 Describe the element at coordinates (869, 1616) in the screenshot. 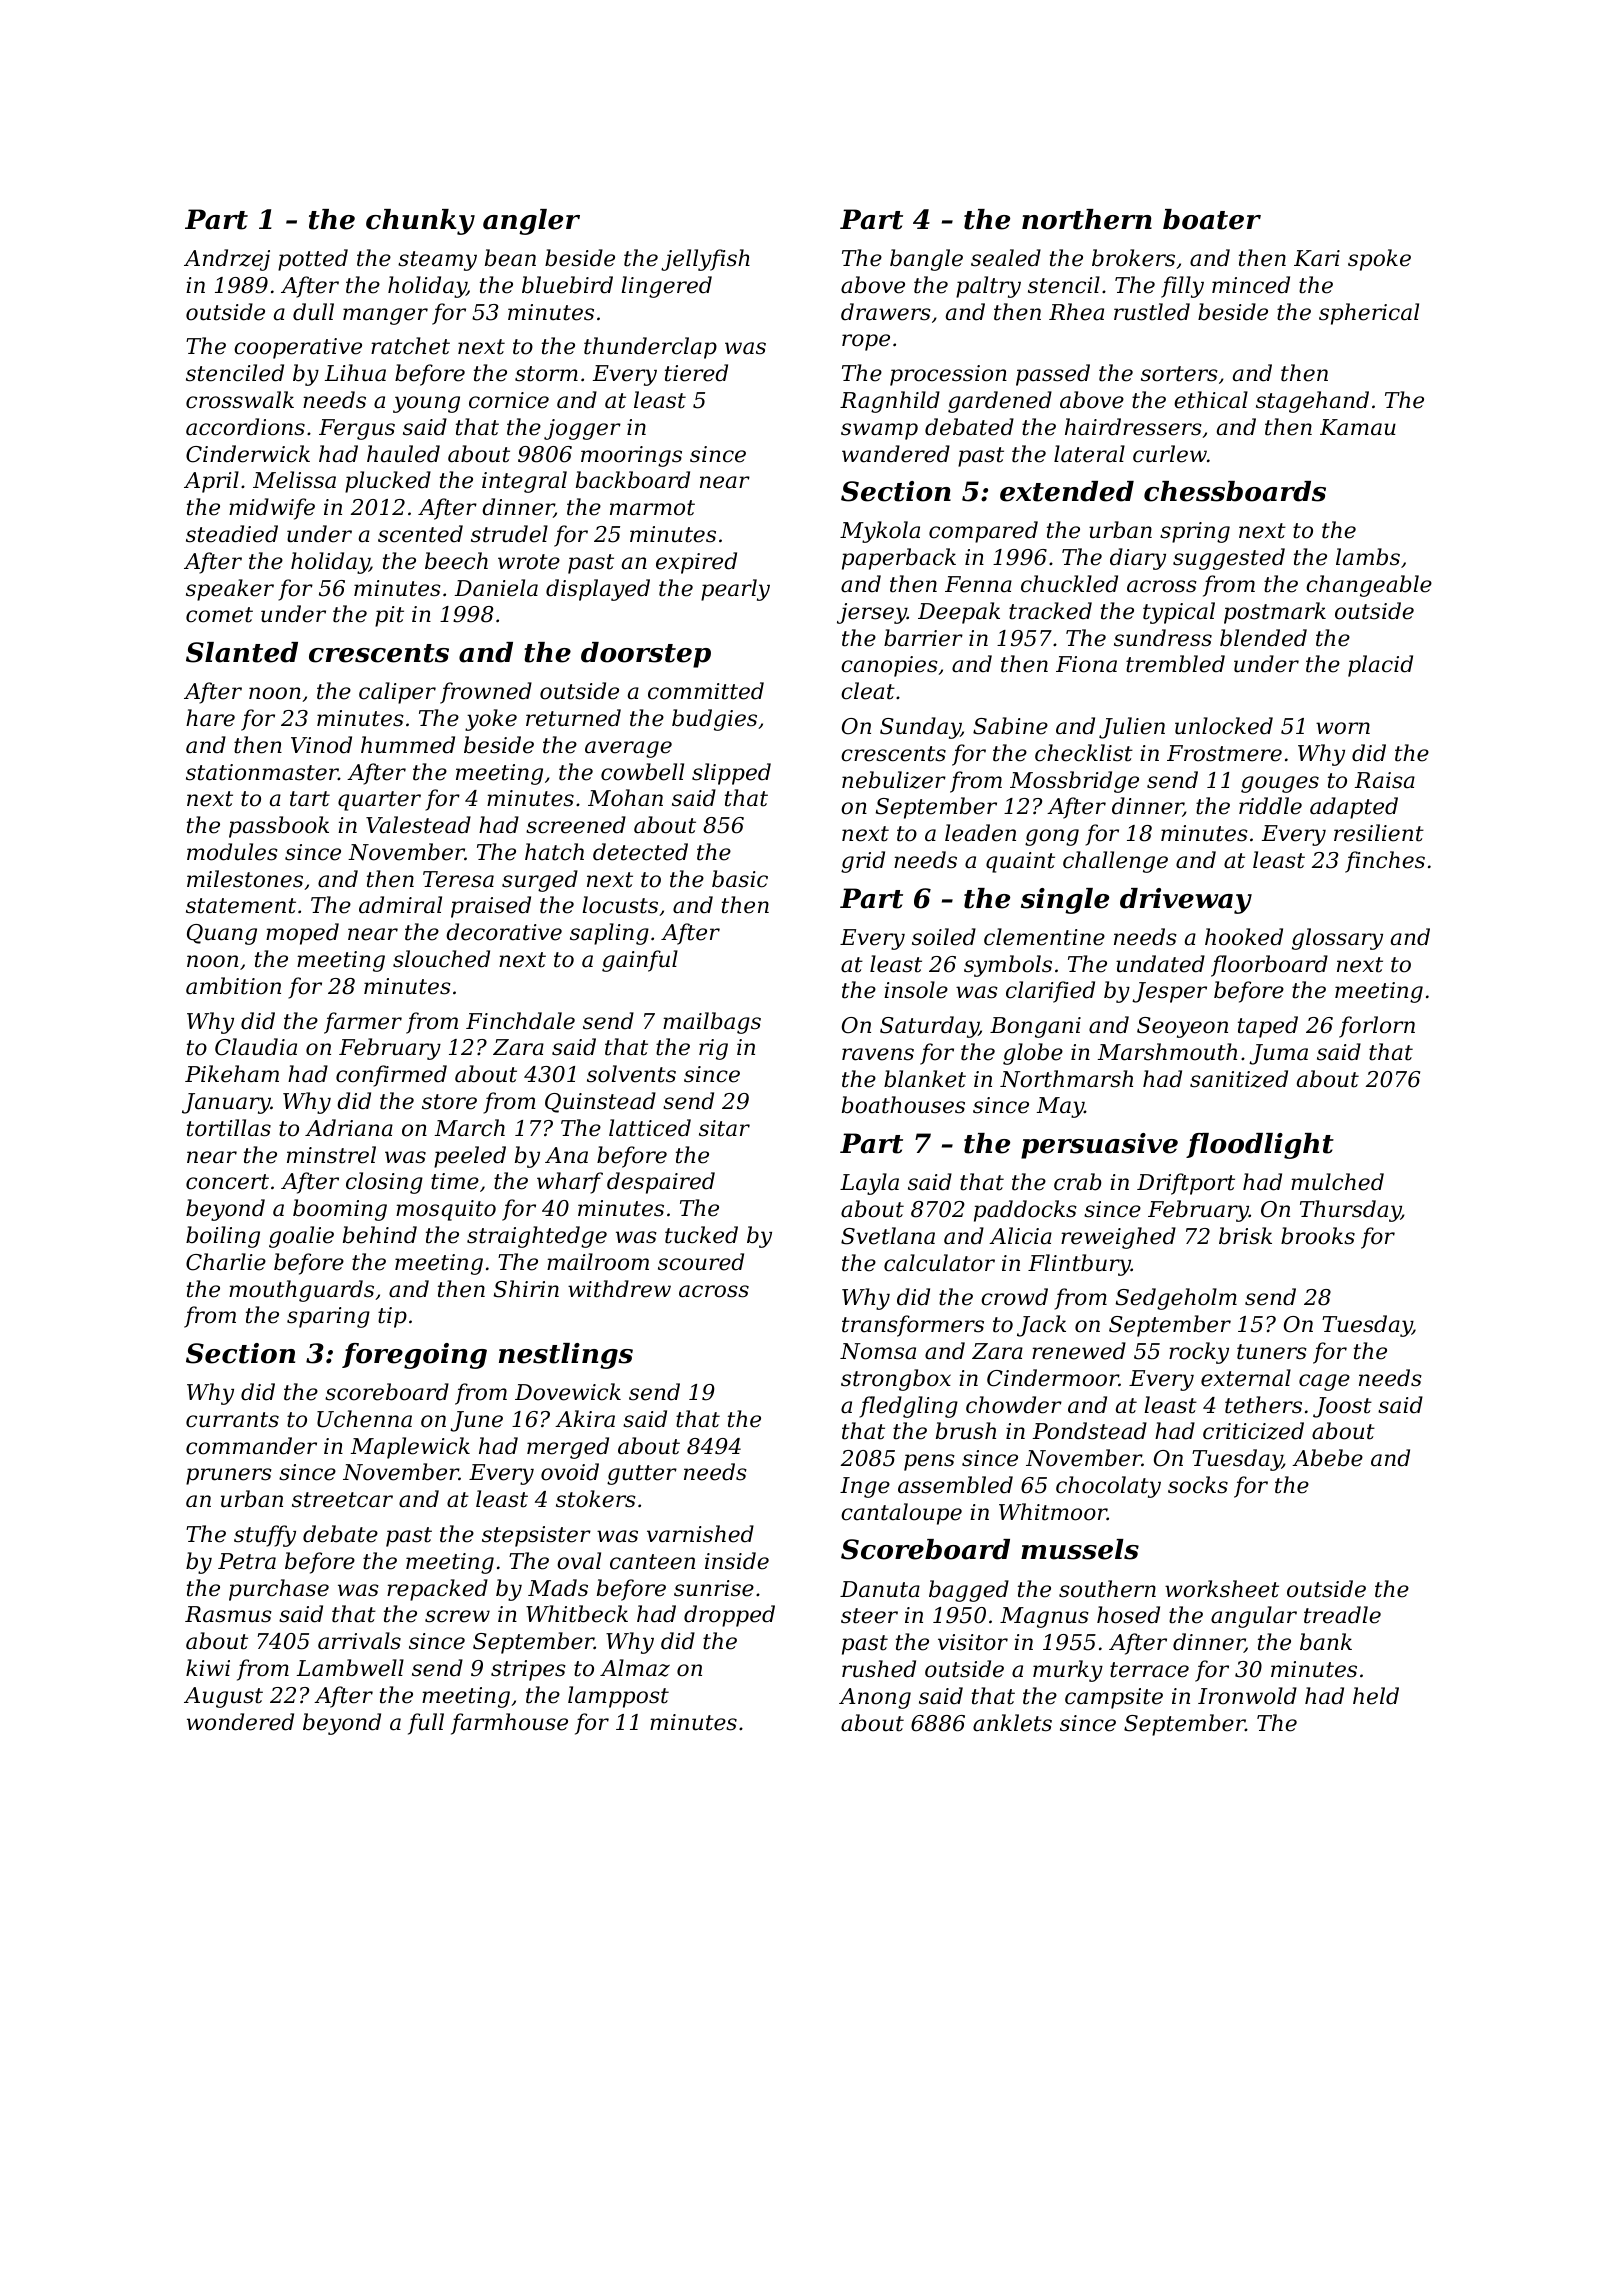

I see `steer` at that location.
